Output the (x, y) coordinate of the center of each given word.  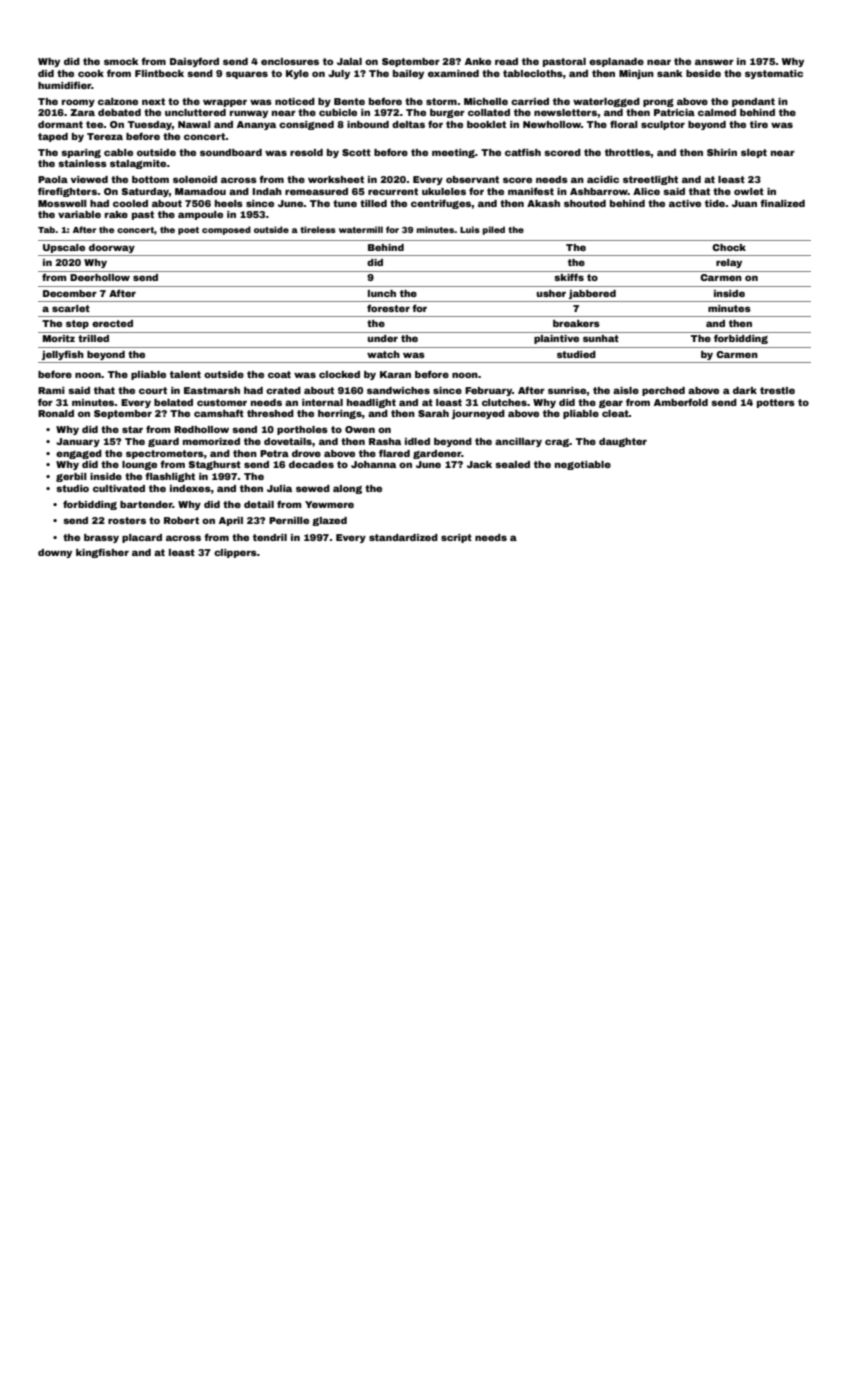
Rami (51, 390)
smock (121, 61)
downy (55, 553)
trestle (777, 390)
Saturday (145, 192)
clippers (235, 553)
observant (472, 179)
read (506, 61)
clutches (504, 402)
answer (714, 62)
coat (279, 374)
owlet (749, 191)
